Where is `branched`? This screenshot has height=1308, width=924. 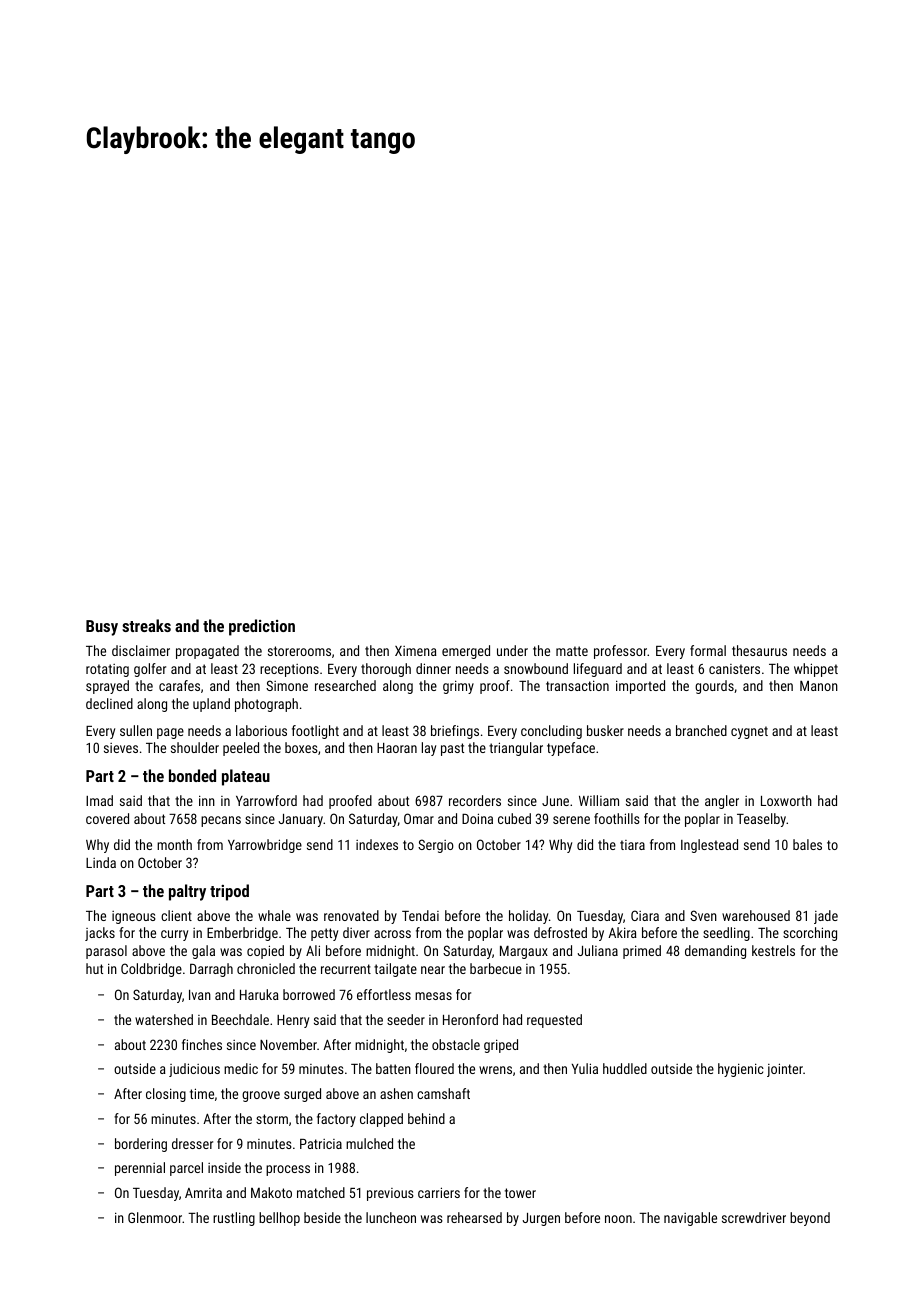
branched is located at coordinates (701, 730).
